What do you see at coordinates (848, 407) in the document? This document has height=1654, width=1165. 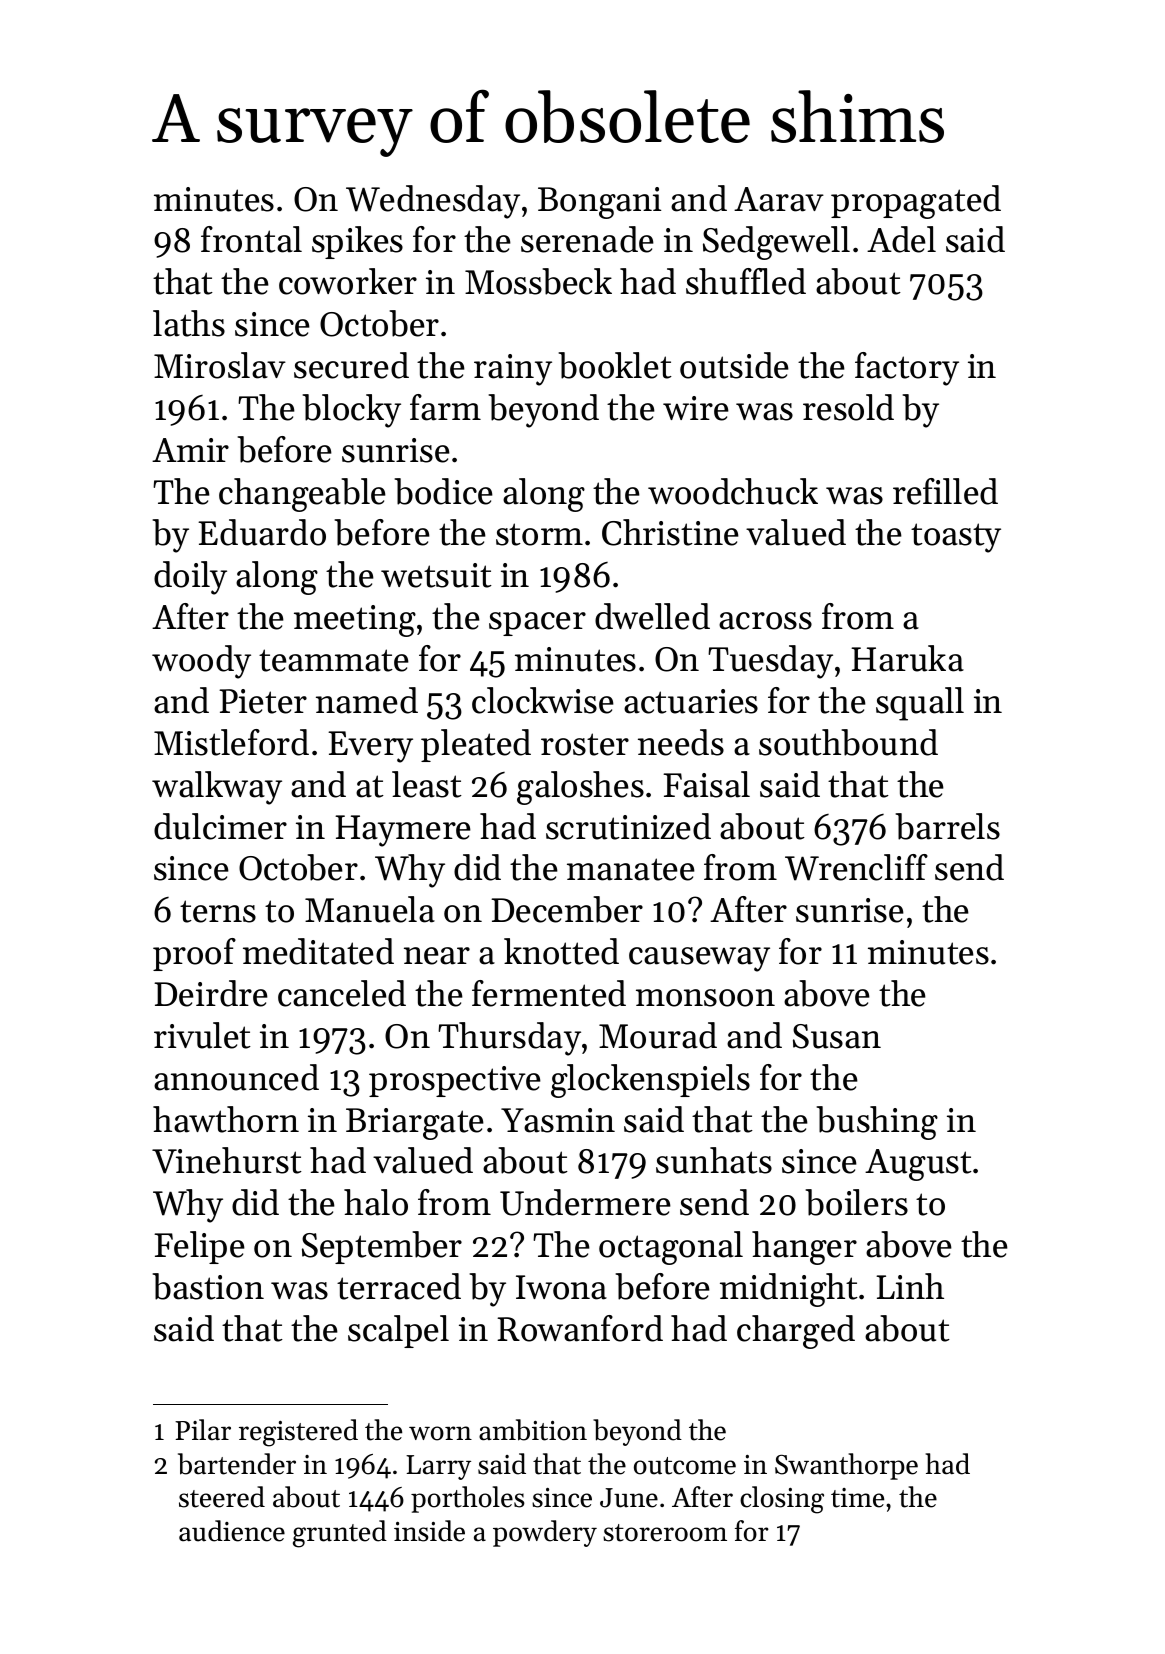 I see `resold` at bounding box center [848, 407].
